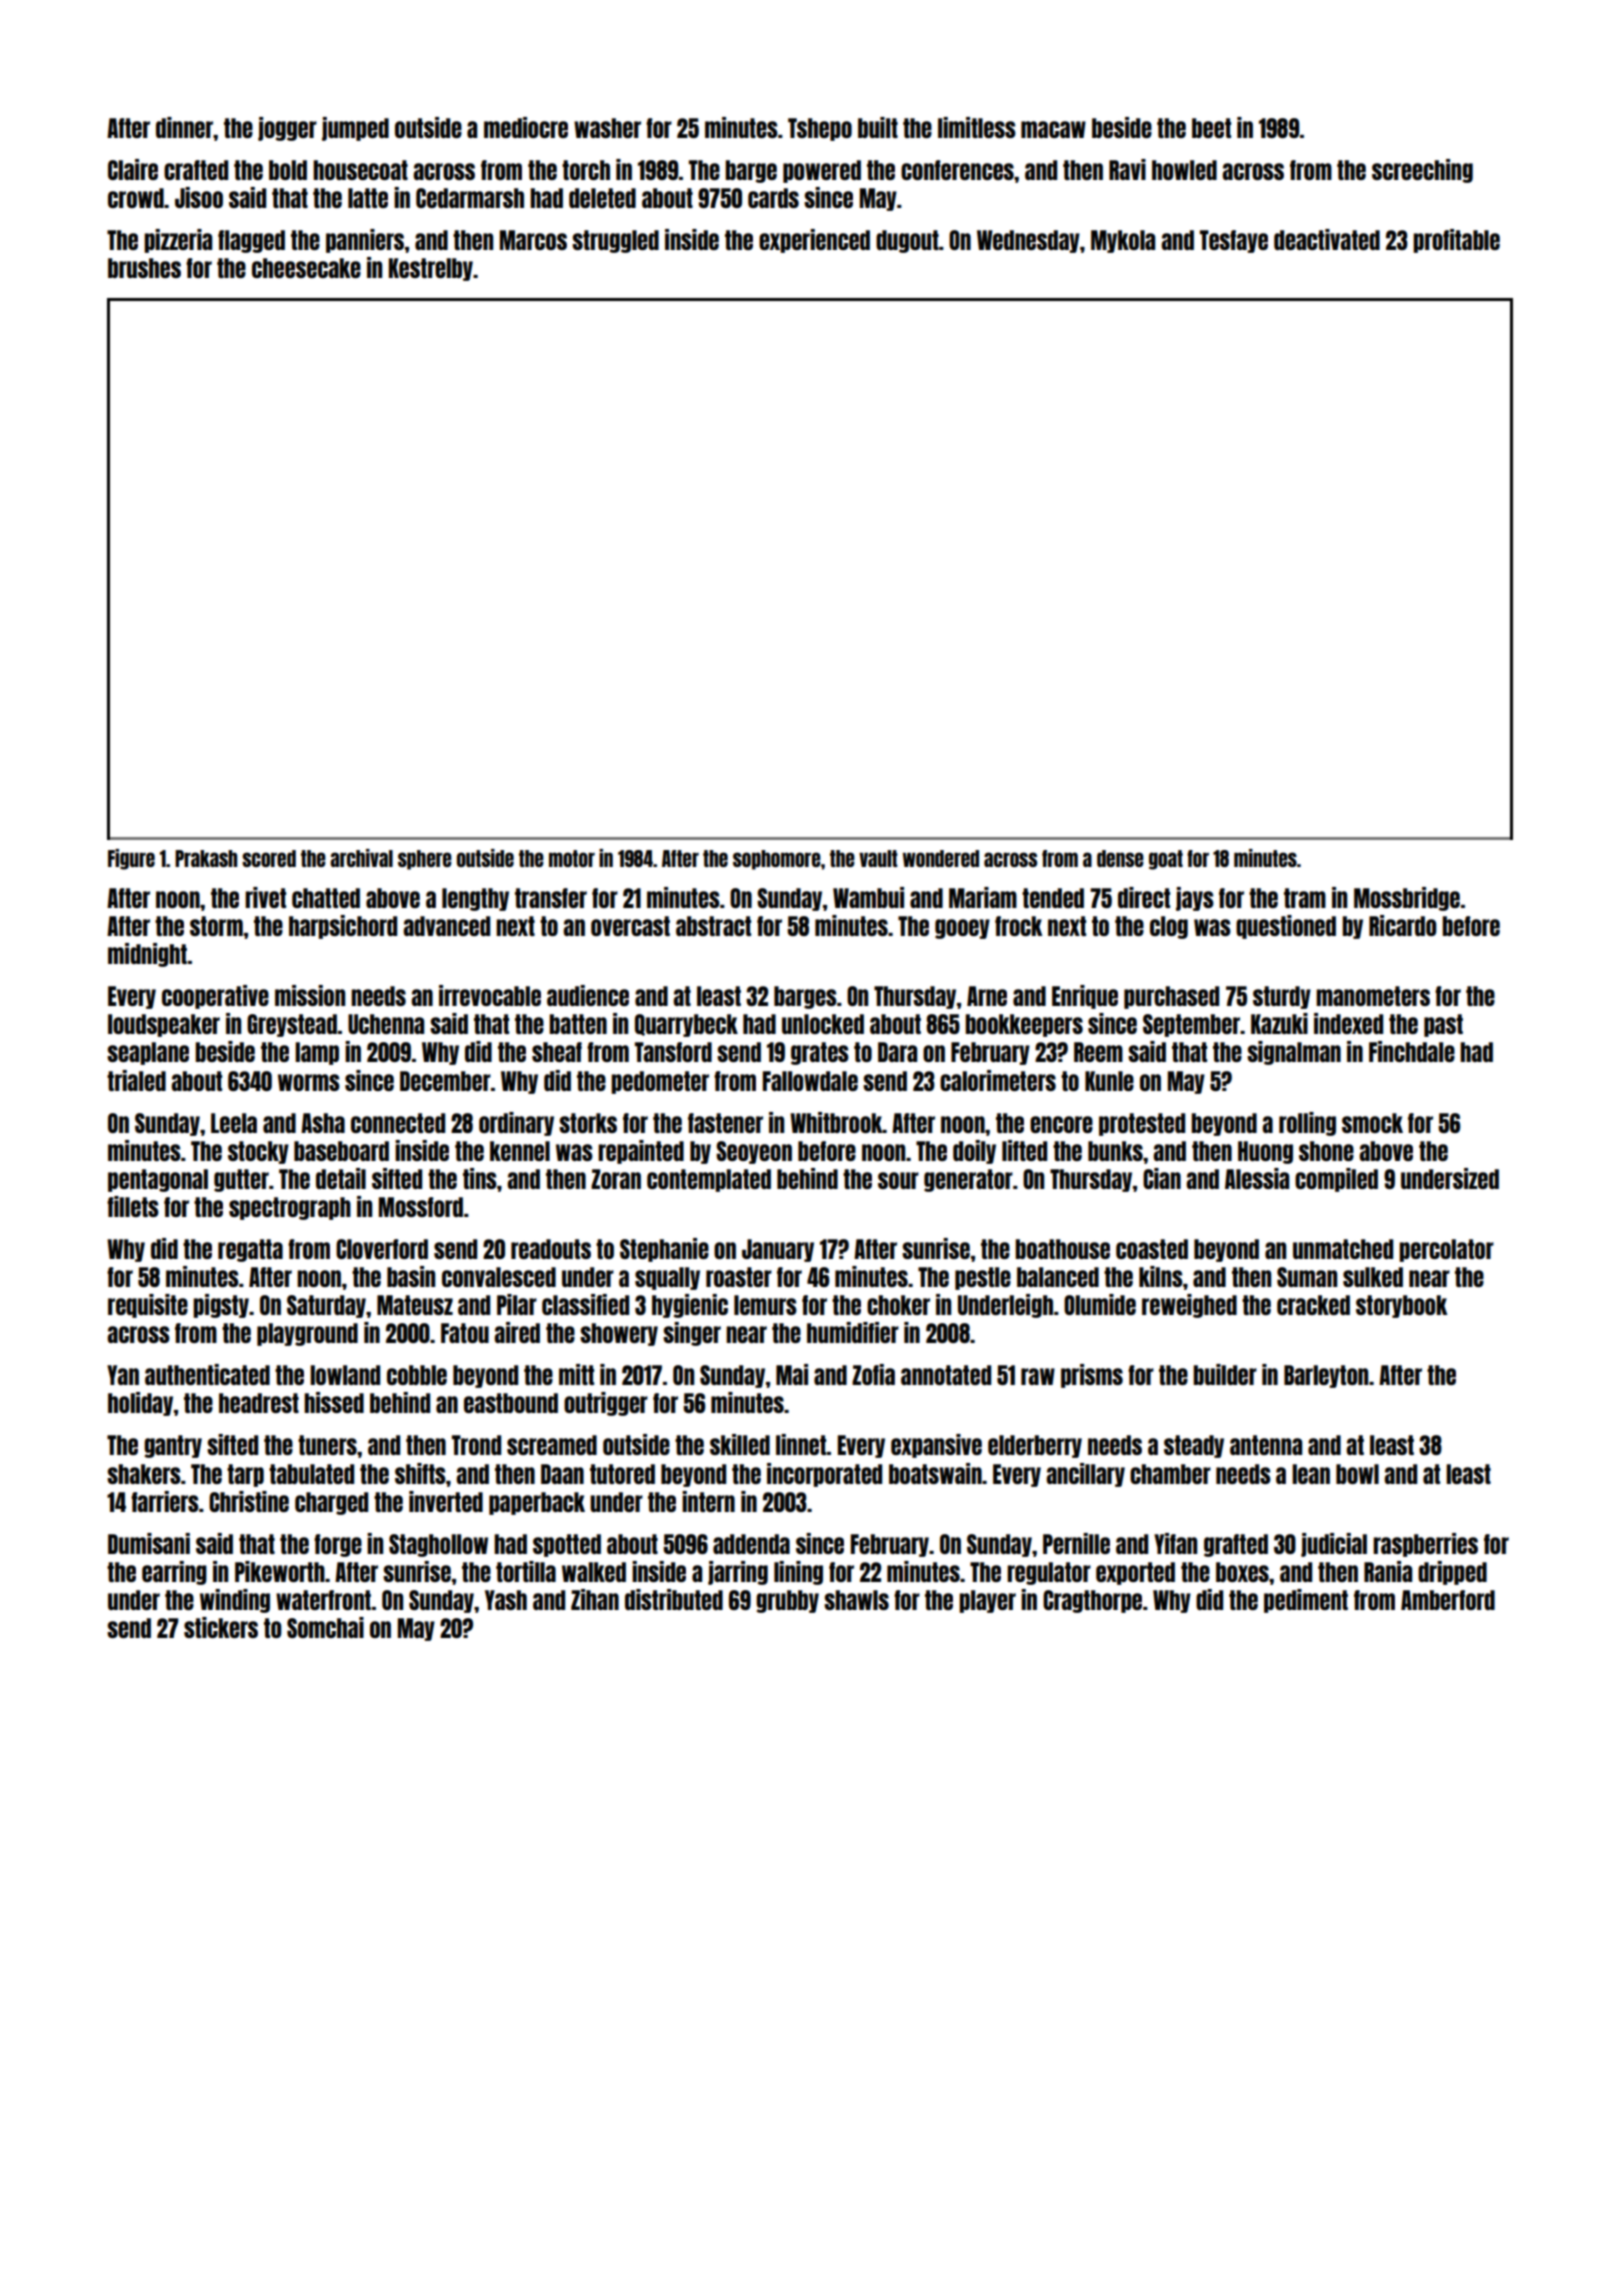  I want to click on experienced, so click(814, 241).
